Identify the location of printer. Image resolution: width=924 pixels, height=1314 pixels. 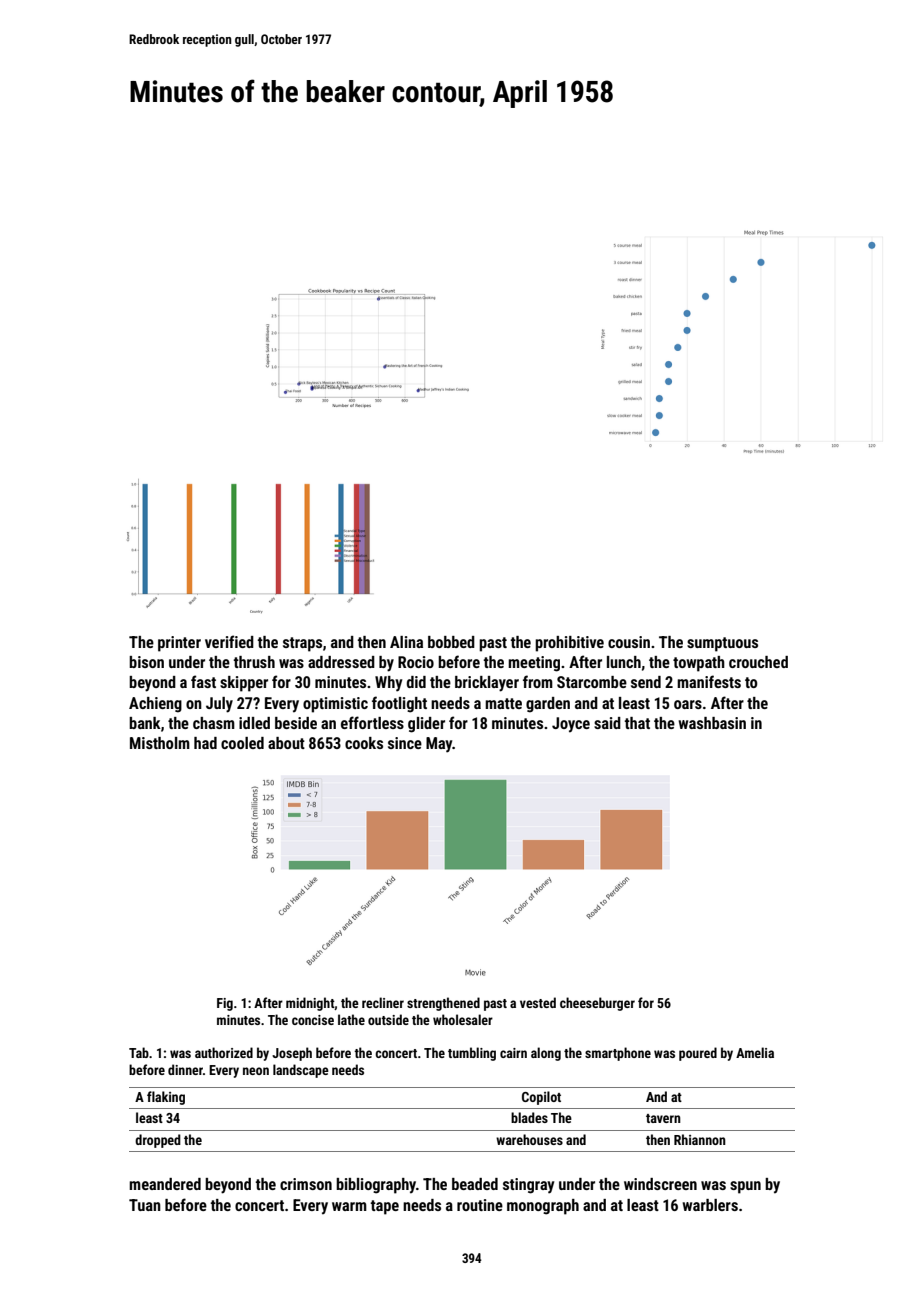
(179, 644).
